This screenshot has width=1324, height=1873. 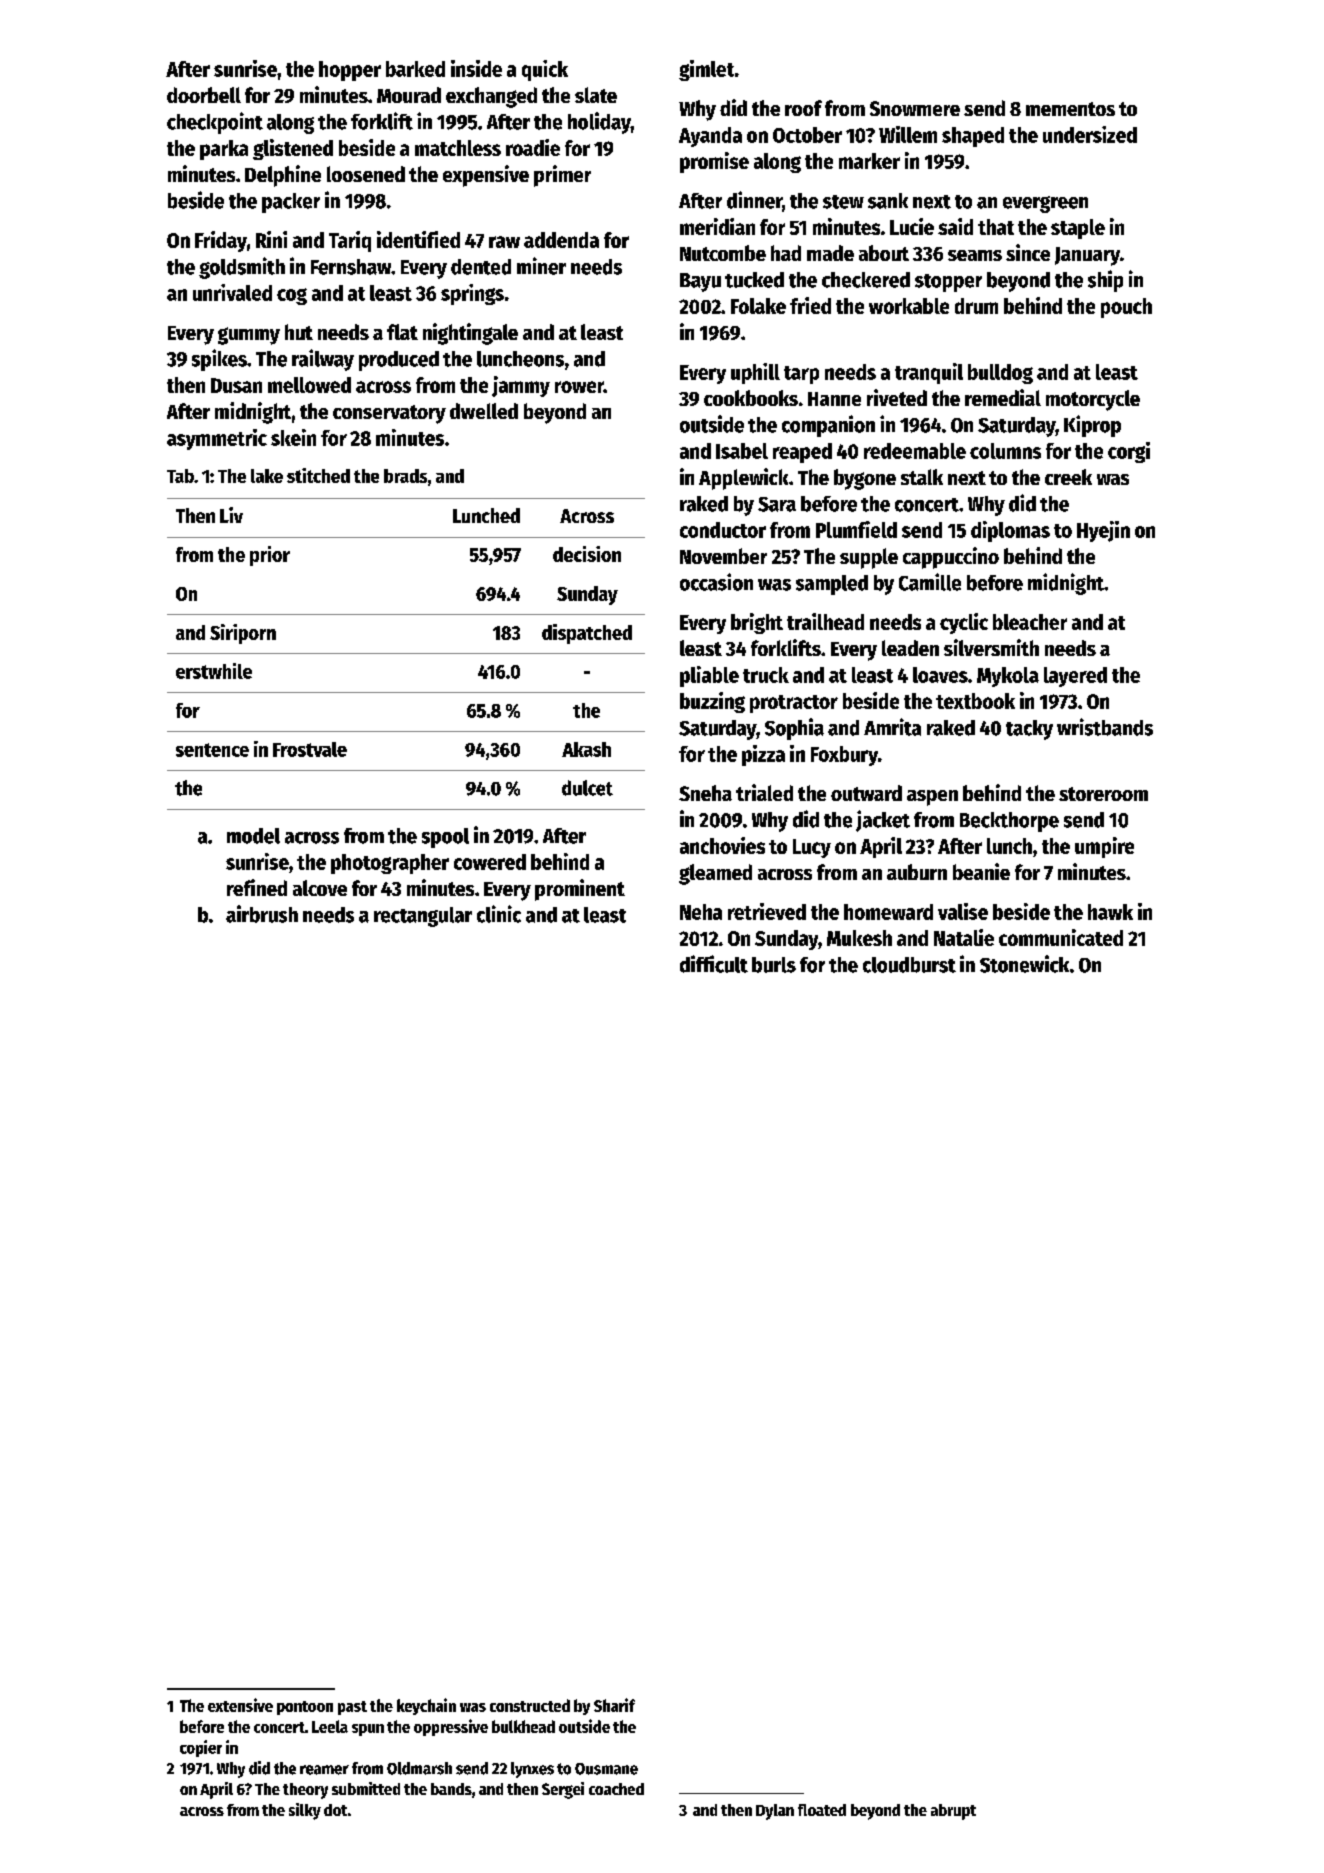 What do you see at coordinates (579, 387) in the screenshot?
I see `rower` at bounding box center [579, 387].
